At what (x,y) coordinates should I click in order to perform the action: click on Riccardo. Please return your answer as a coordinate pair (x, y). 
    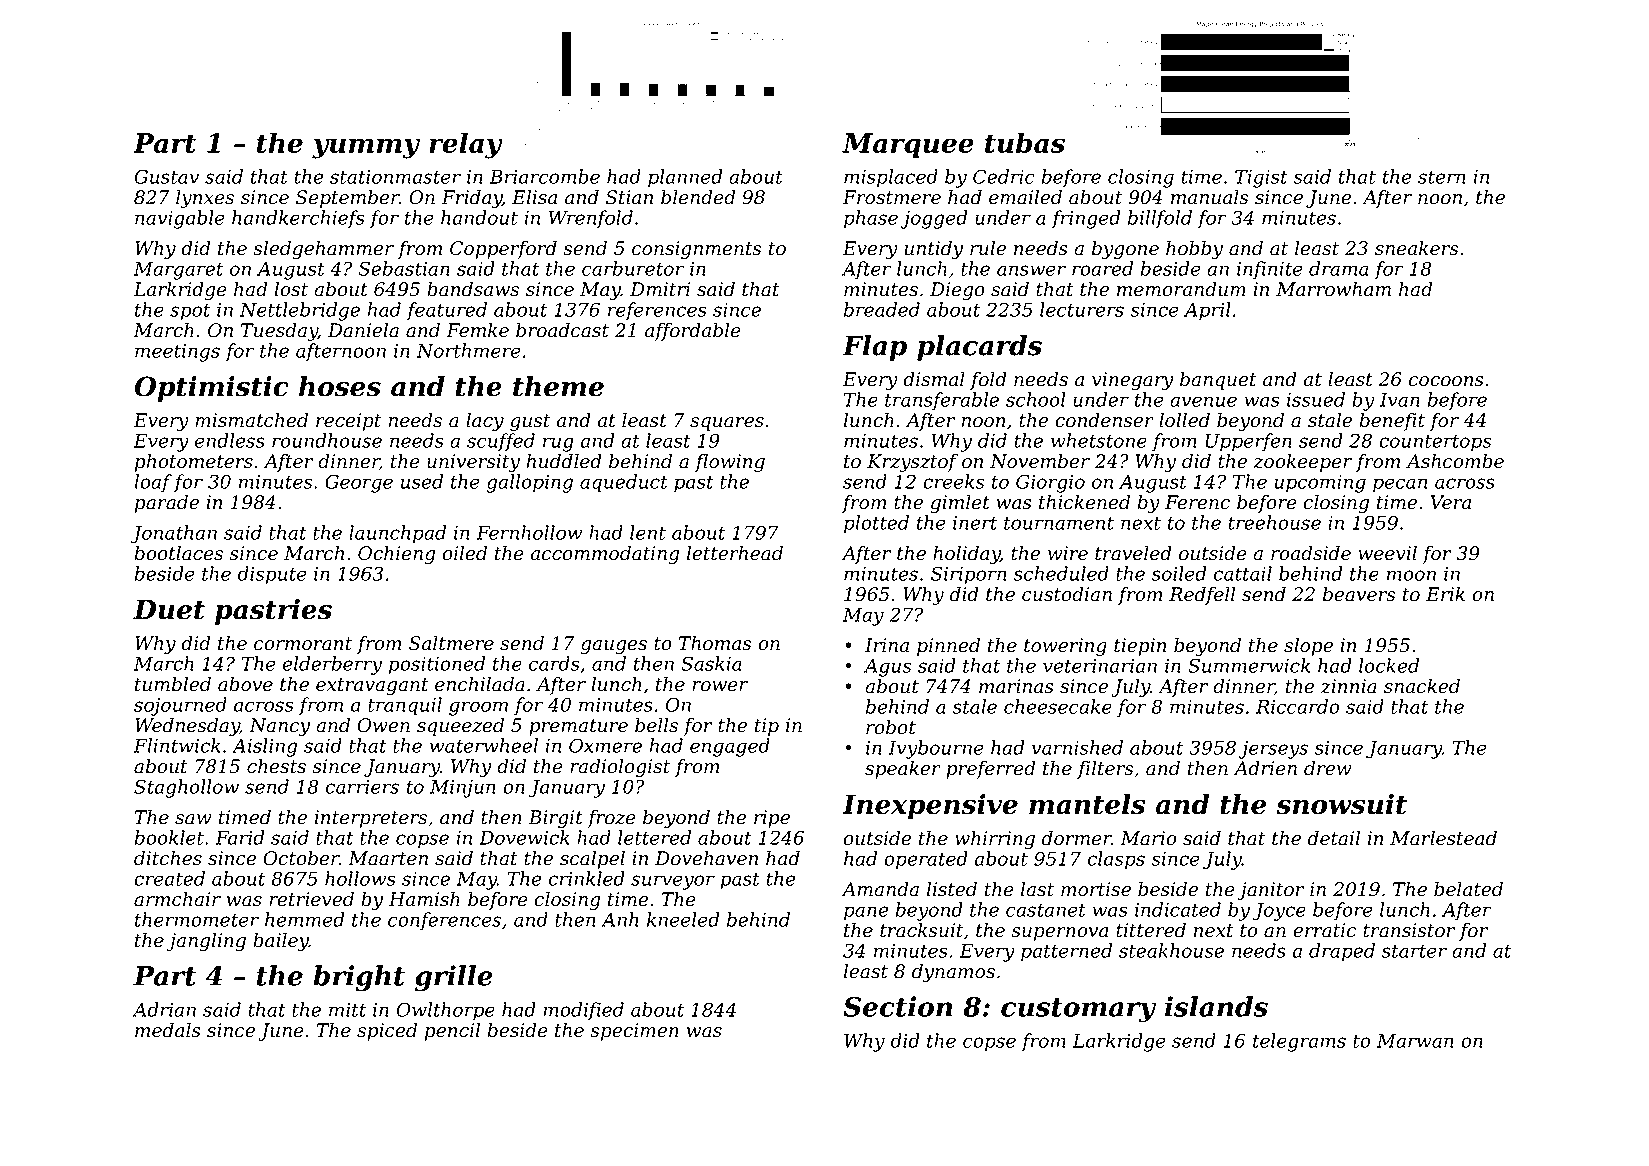
    Looking at the image, I should click on (1298, 706).
